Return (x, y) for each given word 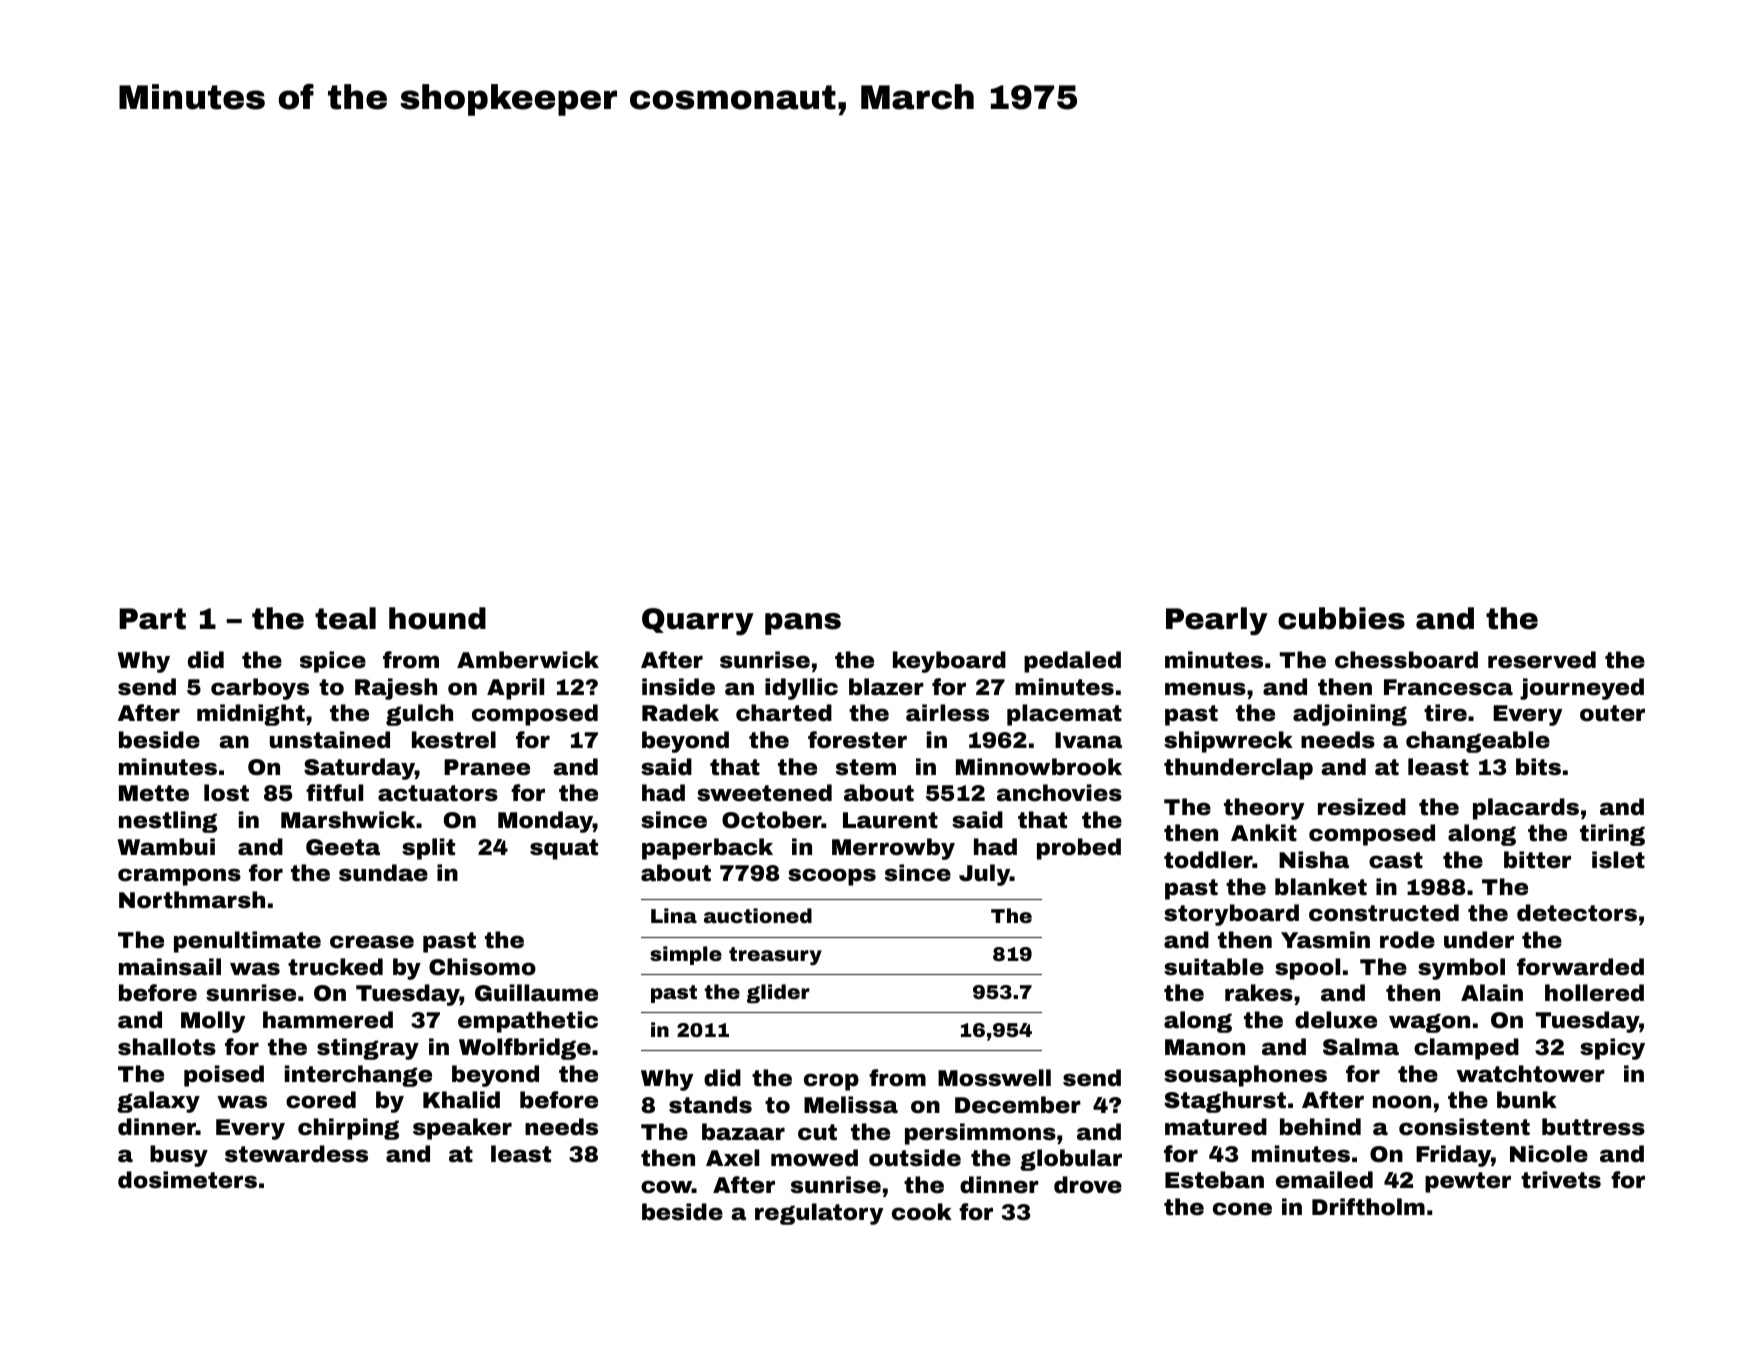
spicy (1612, 1049)
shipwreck (1228, 742)
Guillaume (536, 993)
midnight (251, 715)
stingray (368, 1049)
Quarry (698, 621)
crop (831, 1082)
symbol (1461, 969)
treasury (775, 956)
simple (686, 955)
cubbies (1341, 618)
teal (345, 618)
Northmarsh (192, 900)
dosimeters (187, 1180)
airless (947, 713)
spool (1307, 969)
